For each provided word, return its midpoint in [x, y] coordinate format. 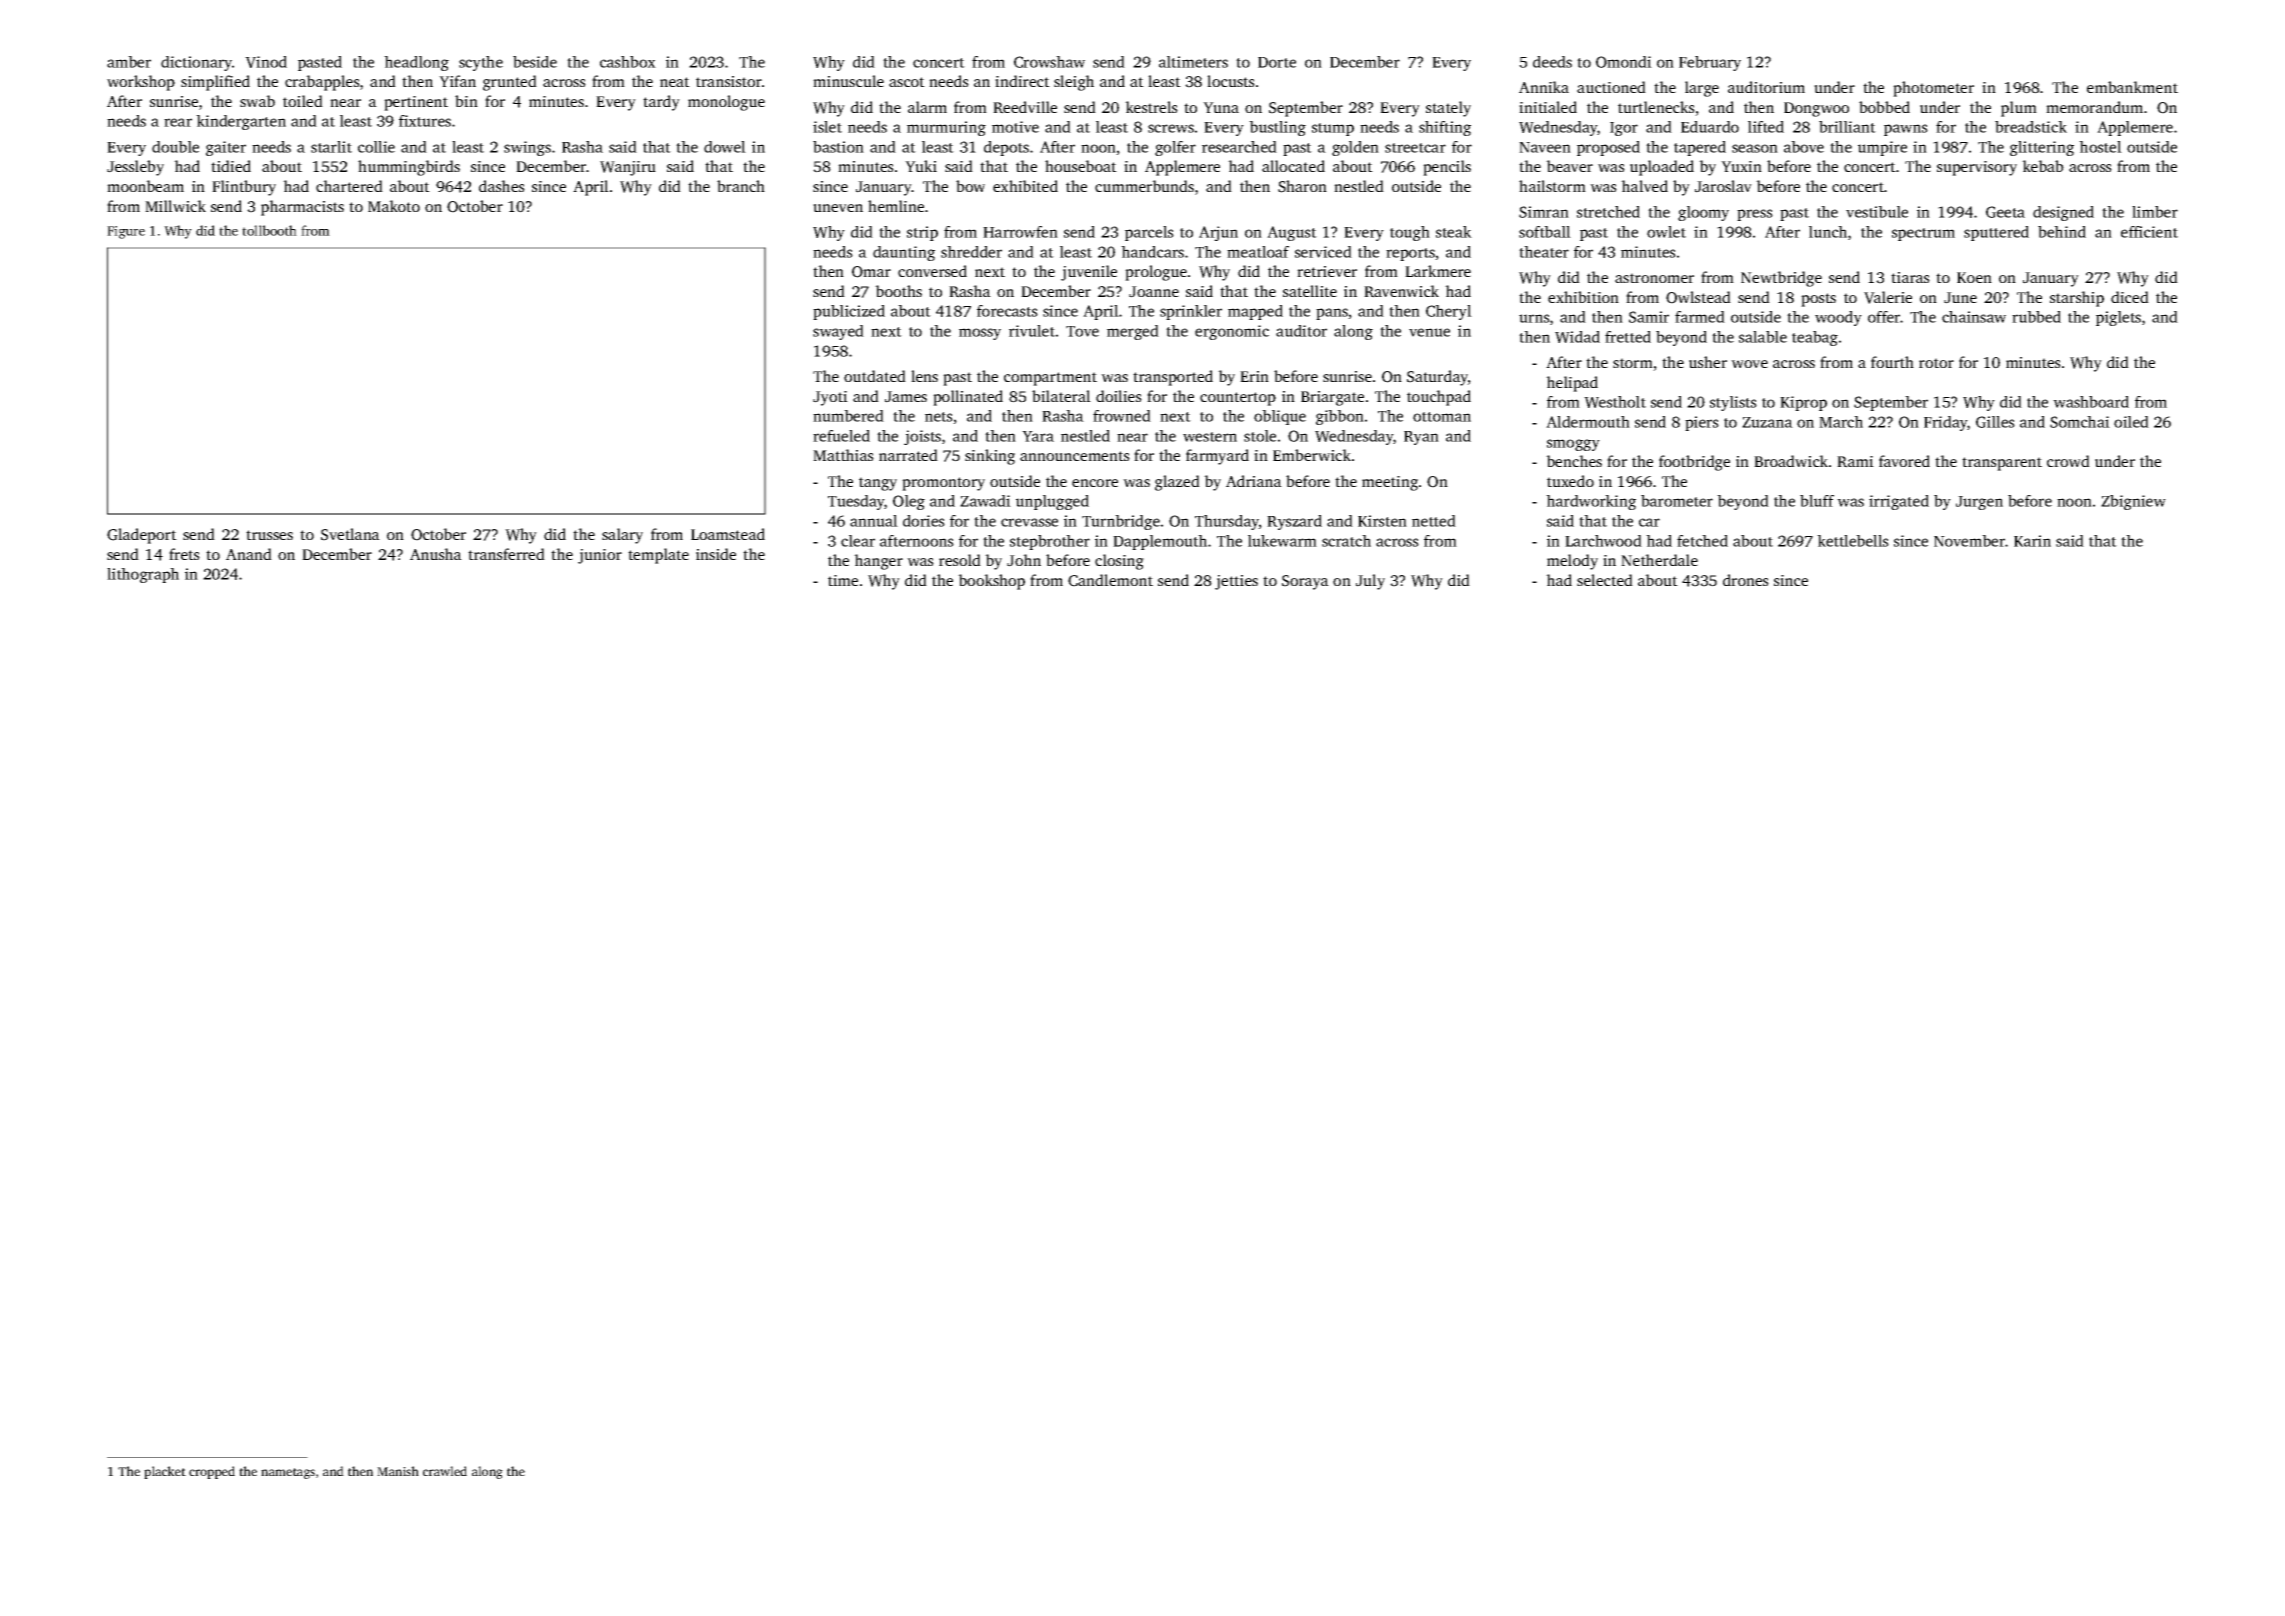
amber [129, 62]
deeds [1552, 62]
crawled [445, 1471]
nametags [288, 1473]
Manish [398, 1471]
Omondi [1624, 62]
